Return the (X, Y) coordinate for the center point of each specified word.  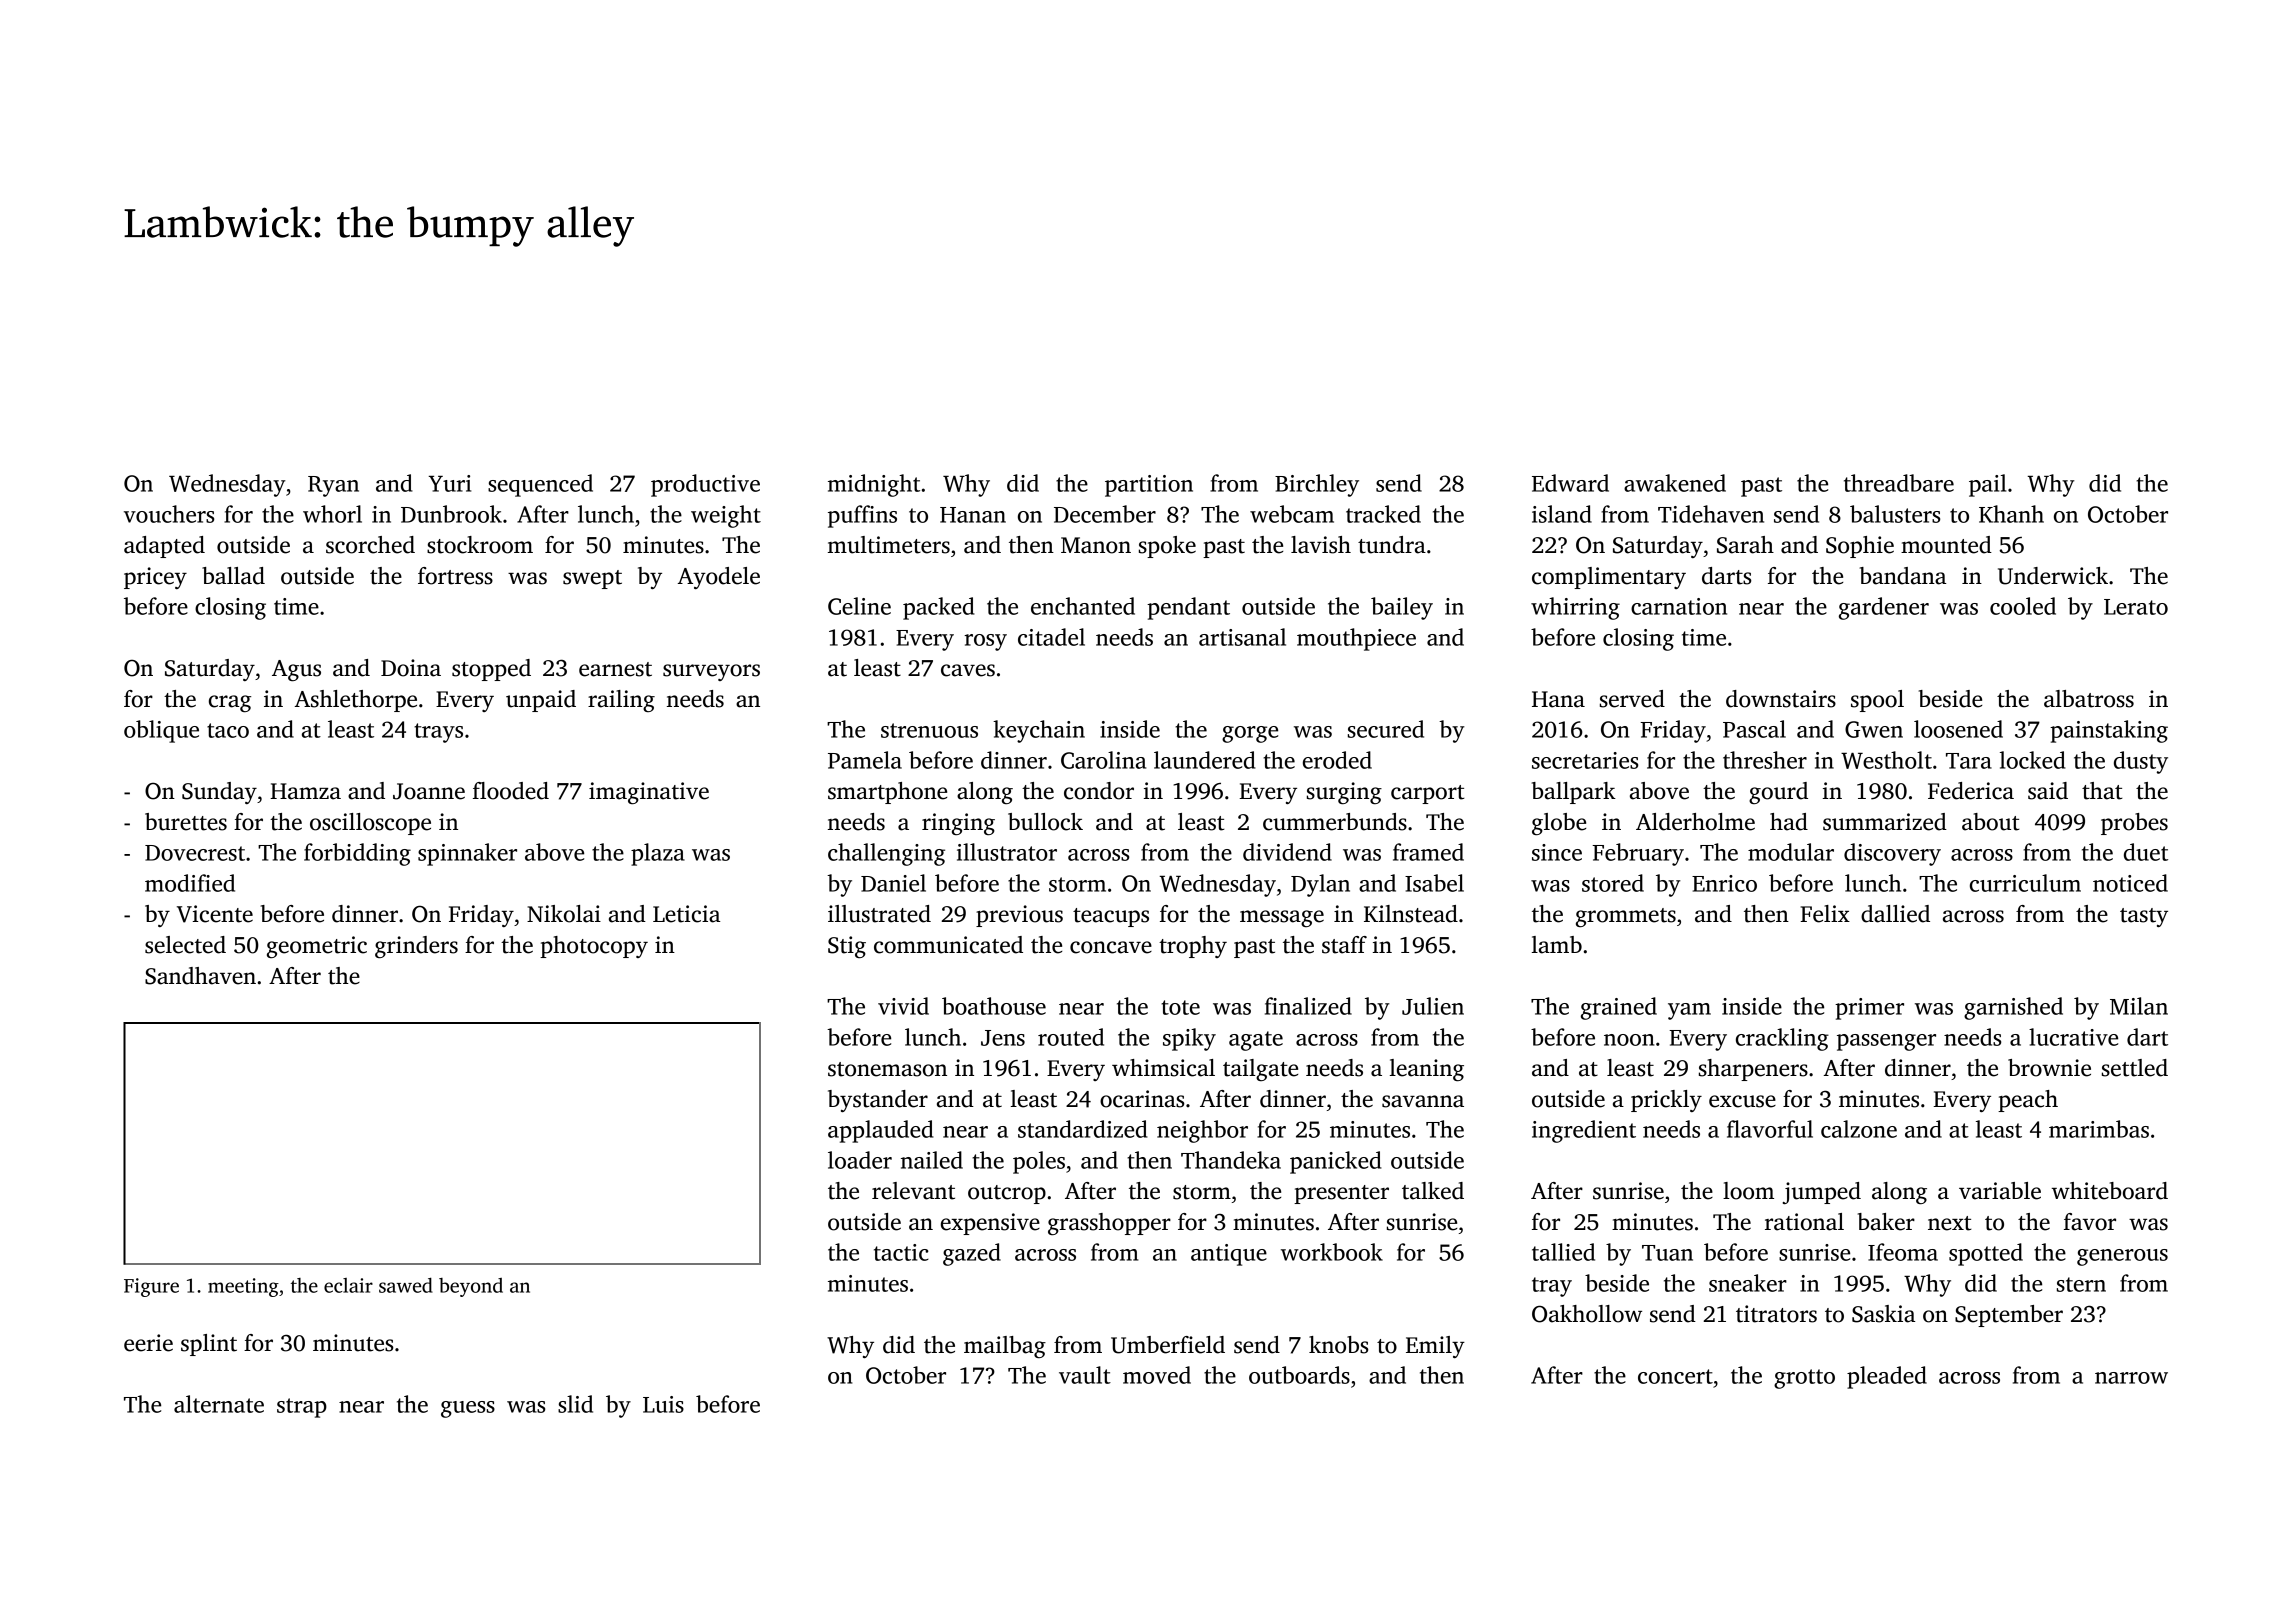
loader (860, 1160)
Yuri (450, 483)
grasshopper (1109, 1224)
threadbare (1899, 483)
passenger (1886, 1042)
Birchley (1317, 485)
